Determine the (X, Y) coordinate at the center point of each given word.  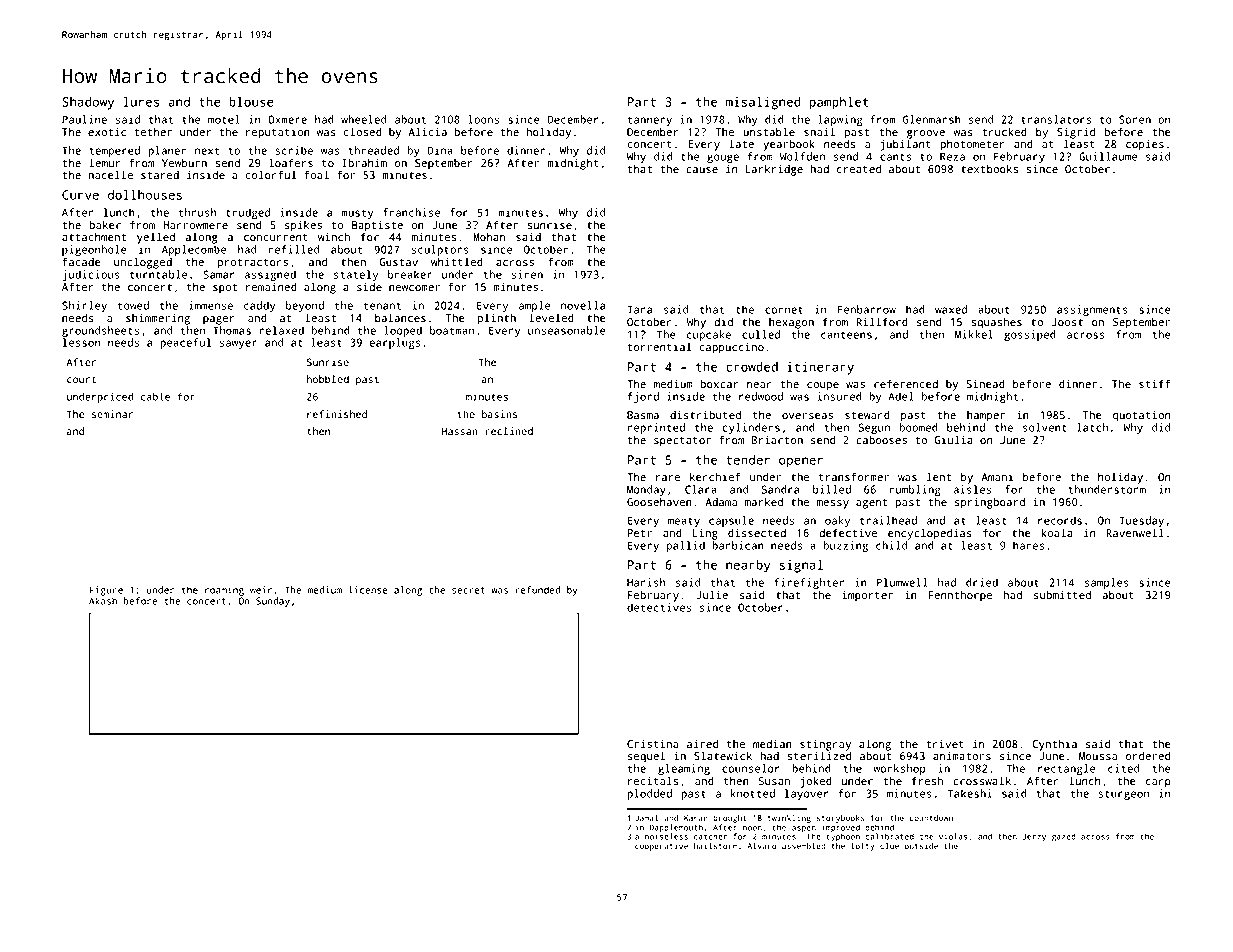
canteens (846, 335)
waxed (951, 309)
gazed (1064, 837)
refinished (337, 414)
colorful (270, 175)
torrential (659, 347)
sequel (646, 757)
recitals (653, 781)
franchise (411, 212)
